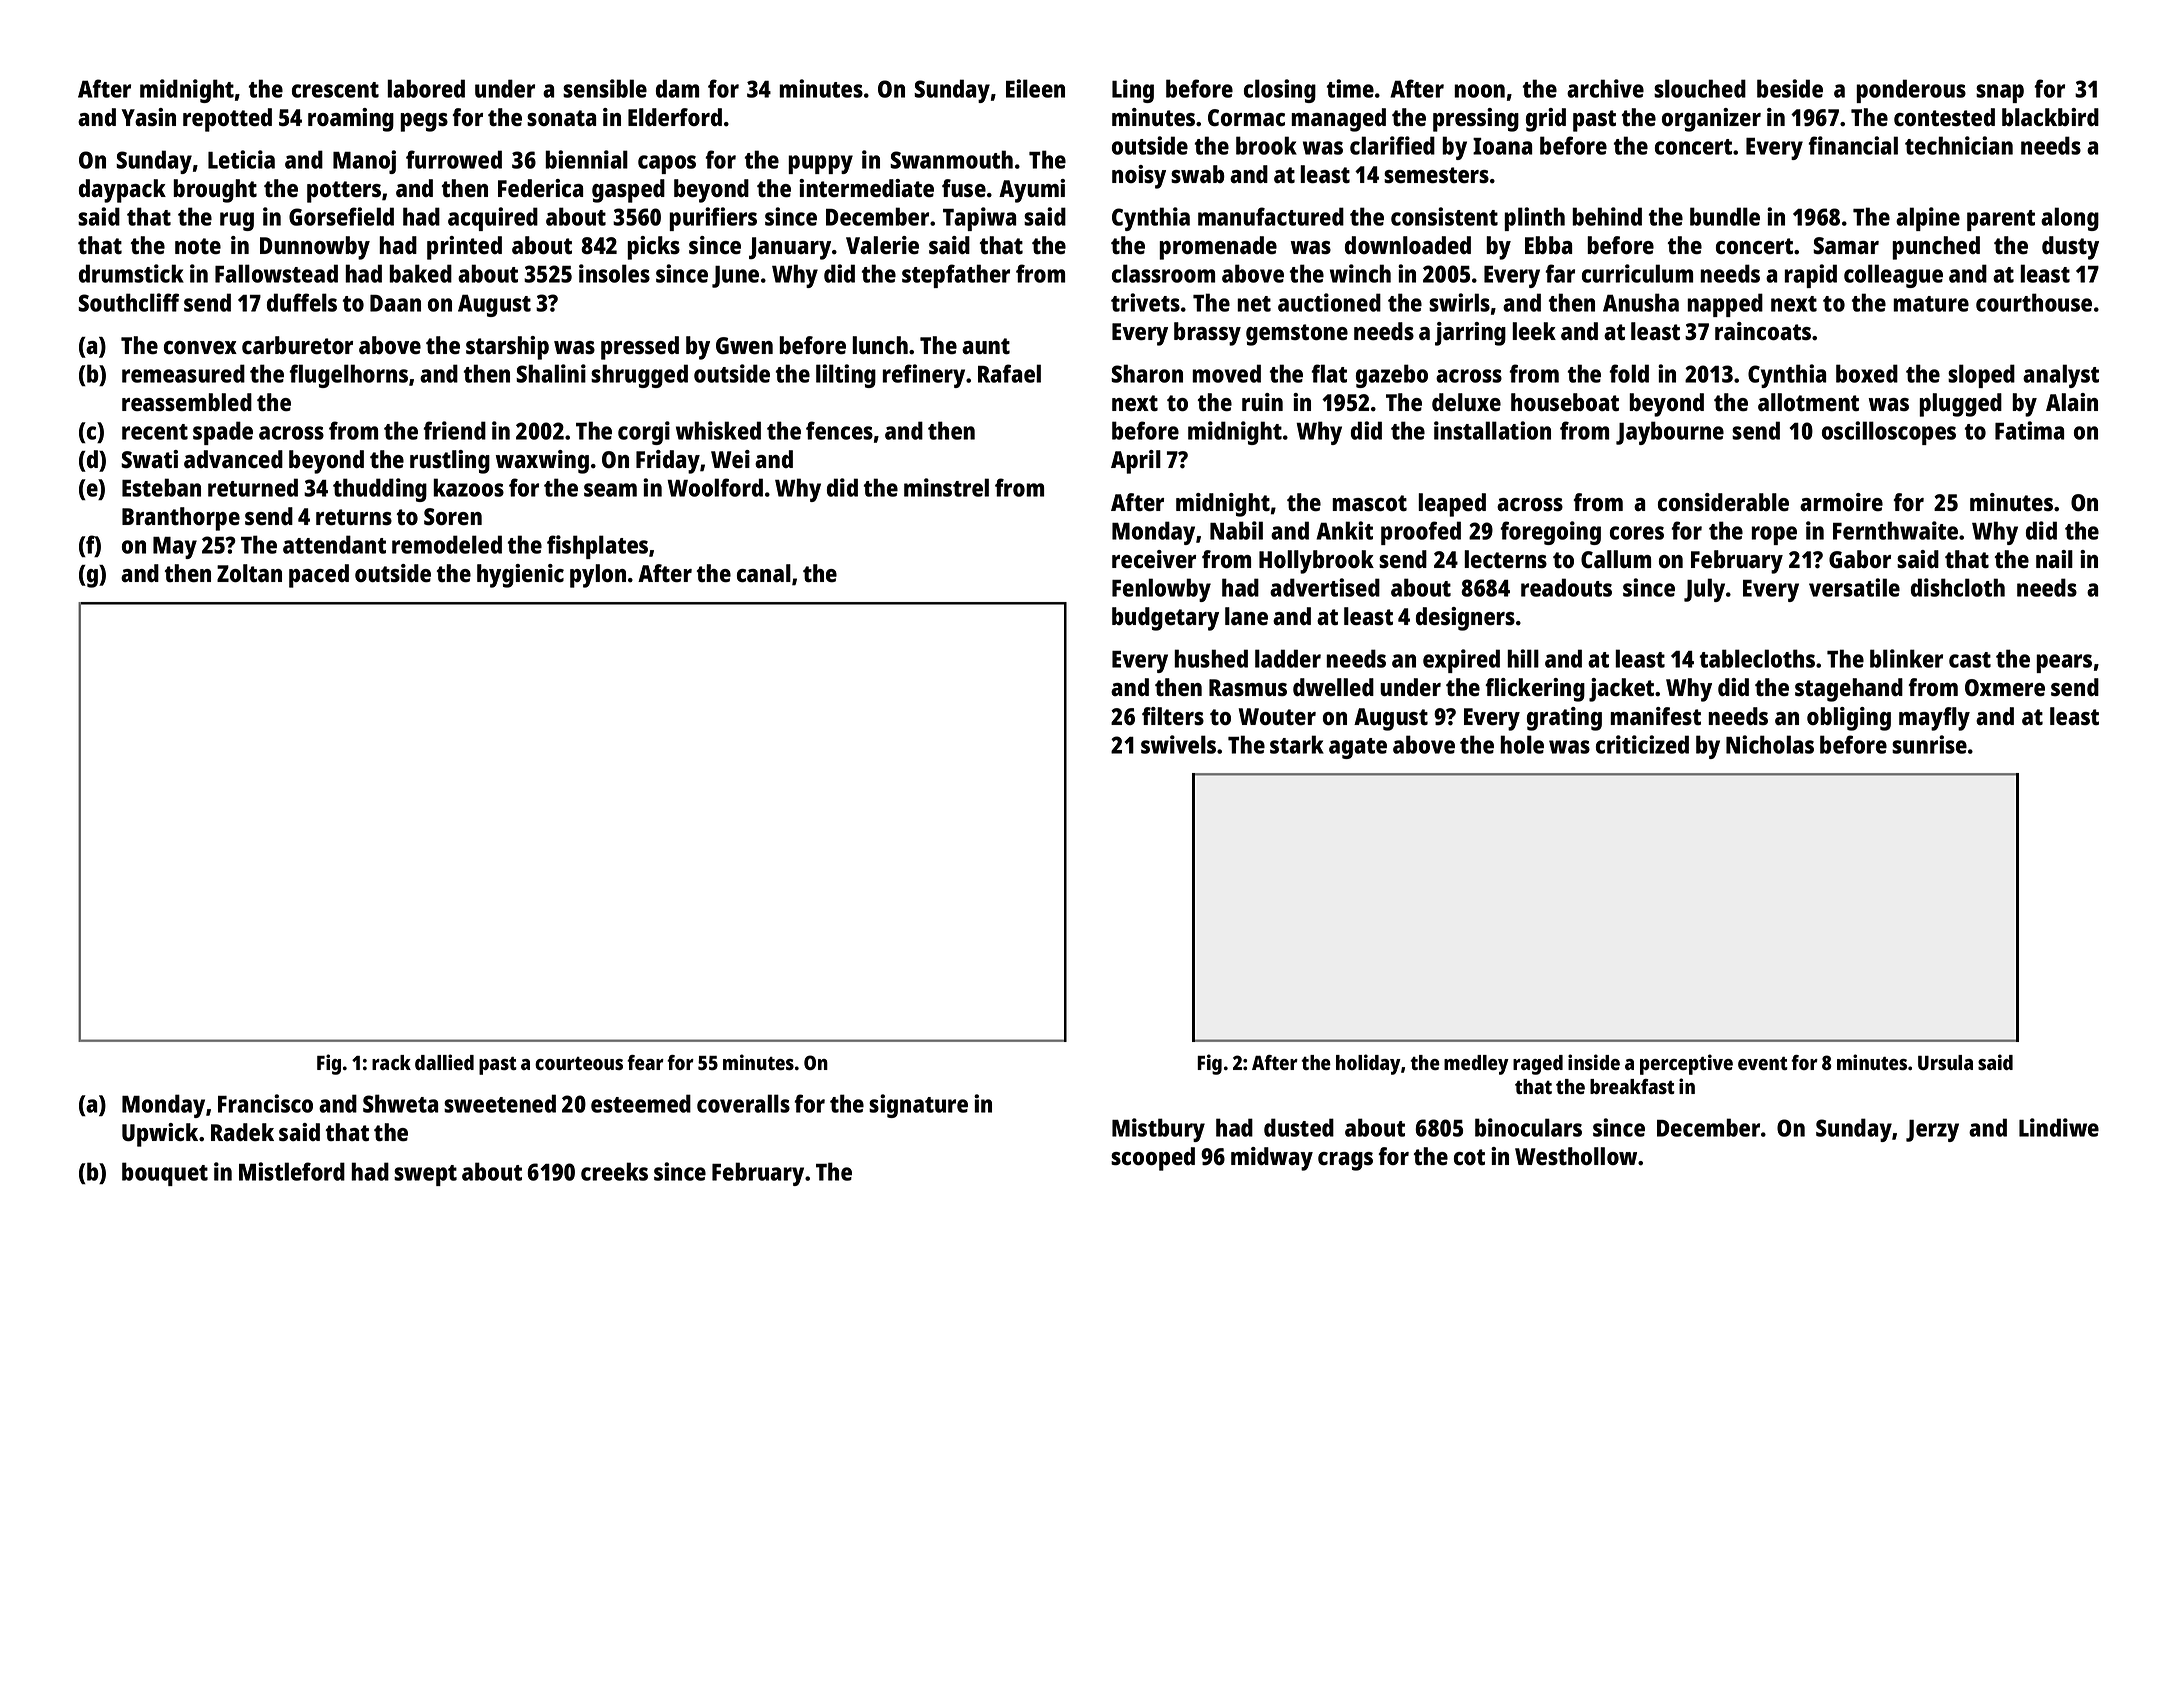 This image has height=1683, width=2178. I want to click on beside, so click(1790, 88).
